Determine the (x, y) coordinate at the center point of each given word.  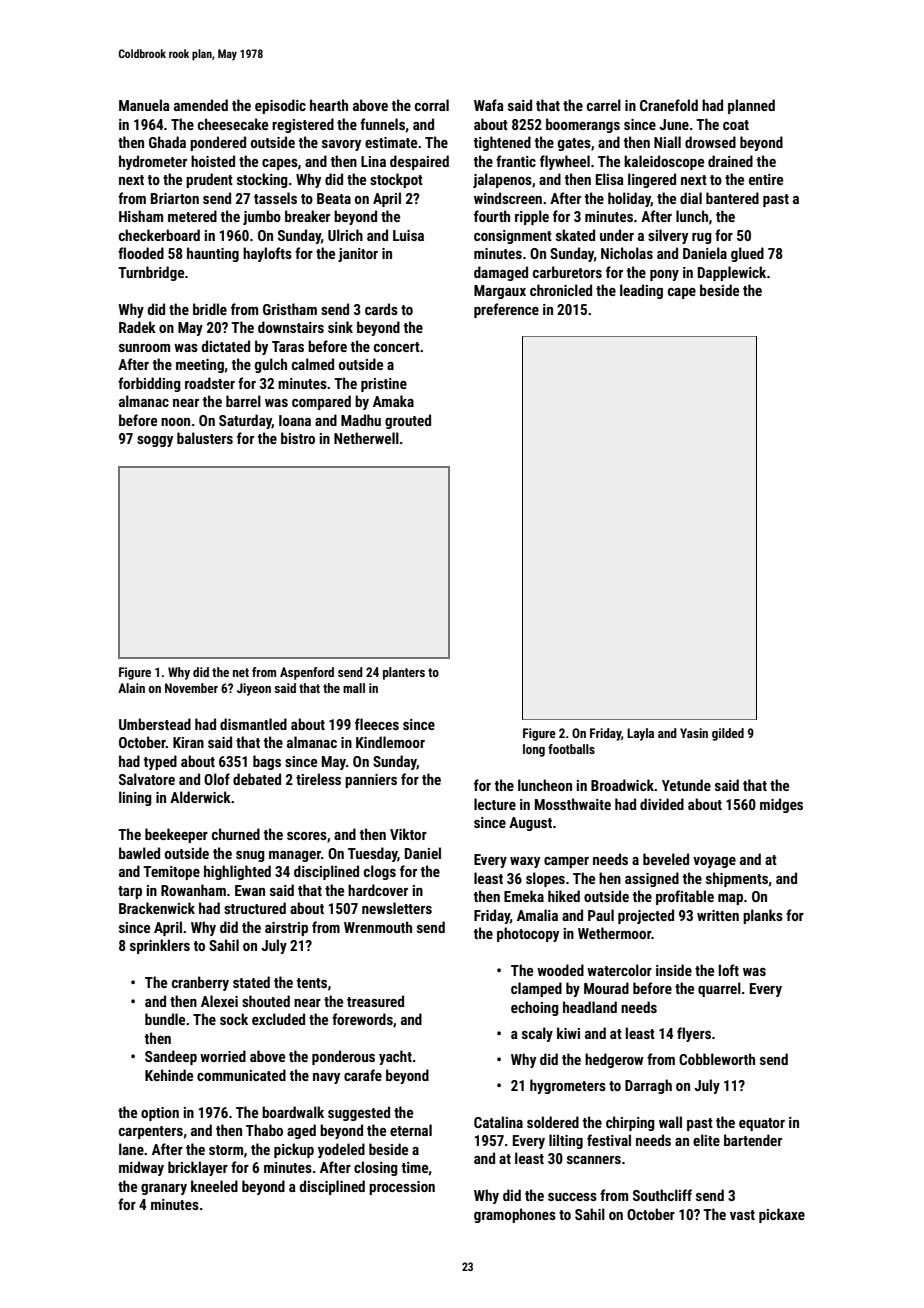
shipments (737, 879)
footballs (571, 749)
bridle (210, 309)
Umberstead (155, 724)
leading (641, 291)
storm (226, 1150)
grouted (408, 421)
